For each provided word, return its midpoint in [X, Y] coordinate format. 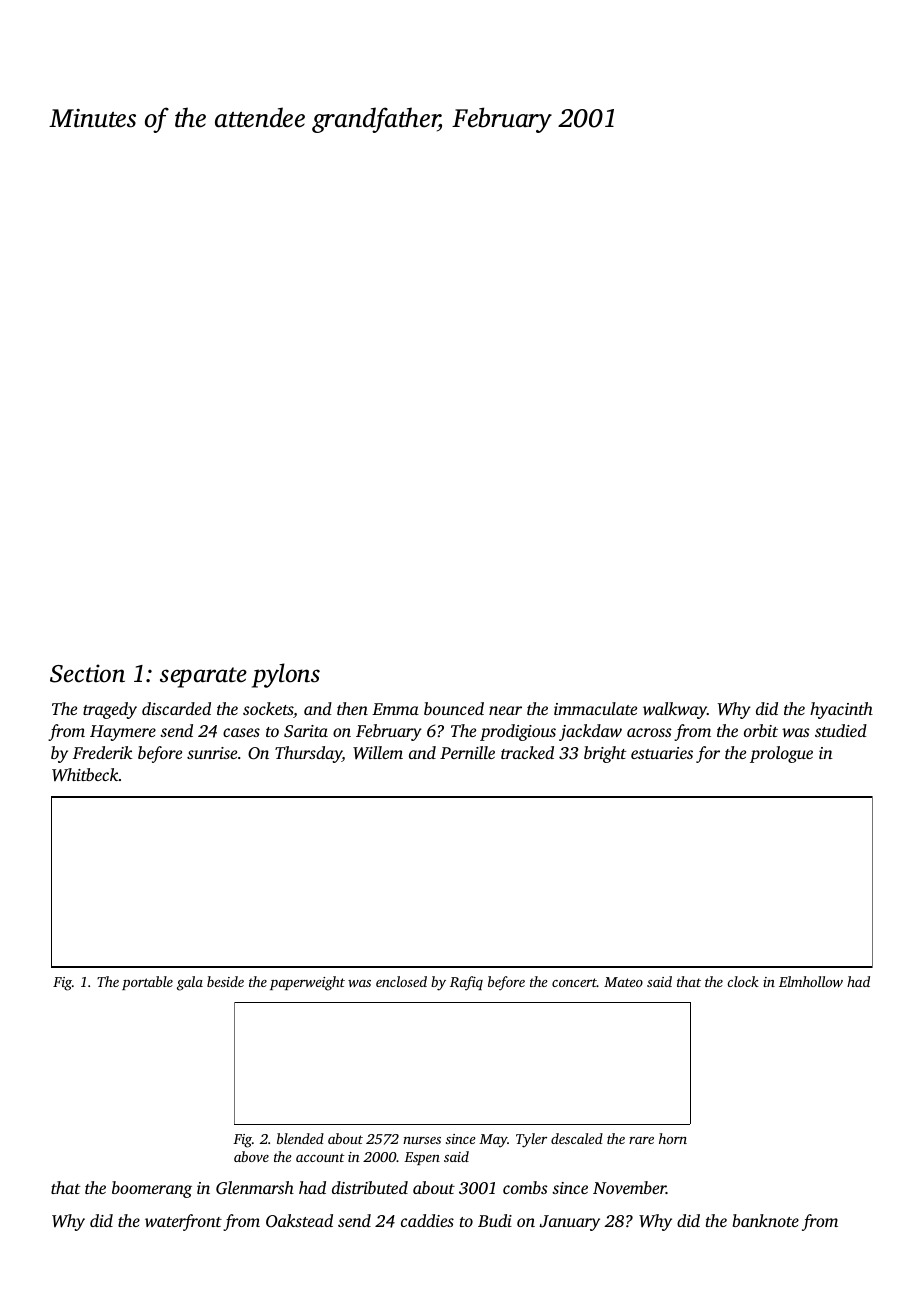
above [251, 1156]
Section [87, 673]
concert [574, 982]
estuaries [662, 753]
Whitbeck [85, 775]
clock [743, 981]
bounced [454, 708]
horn [673, 1138]
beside [225, 981]
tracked [527, 752]
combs [525, 1187]
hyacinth [841, 710]
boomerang [152, 1189]
